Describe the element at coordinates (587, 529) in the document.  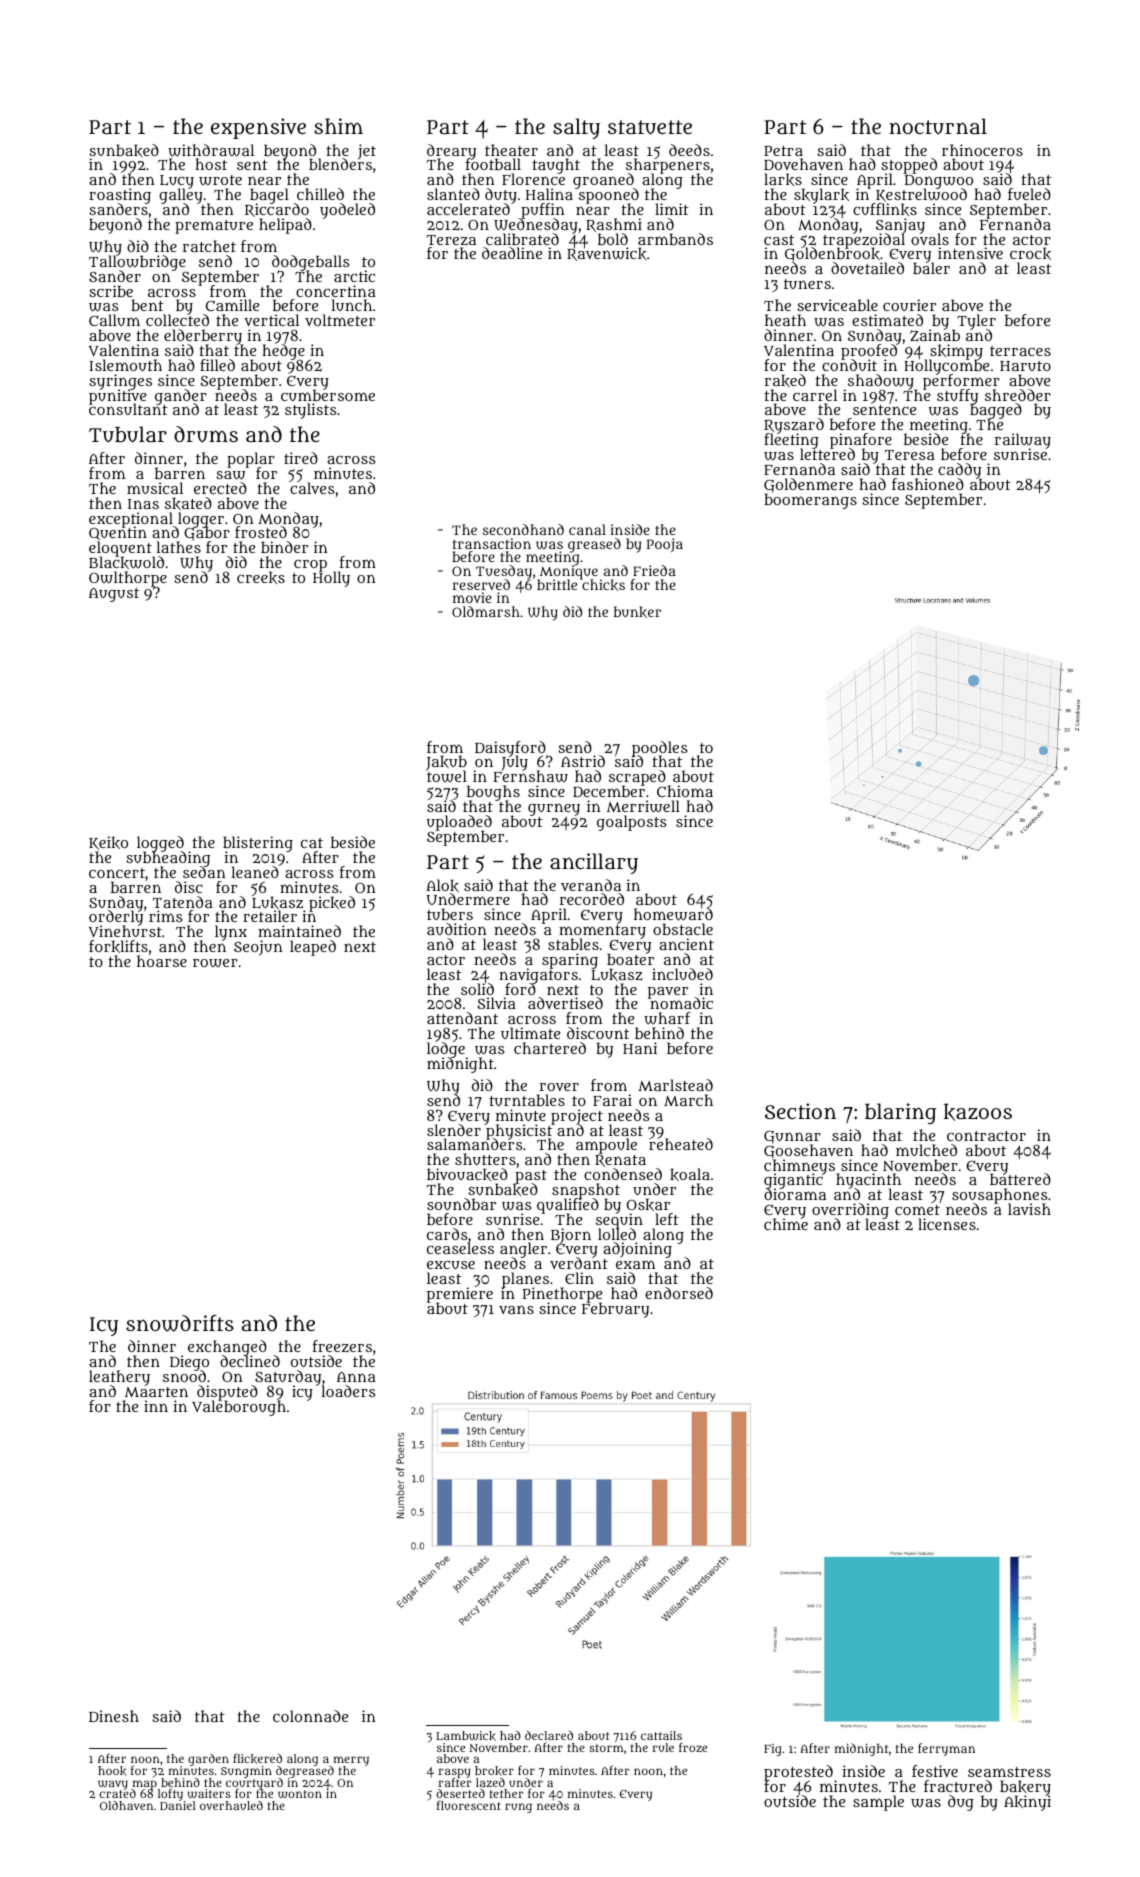
I see `canal` at that location.
